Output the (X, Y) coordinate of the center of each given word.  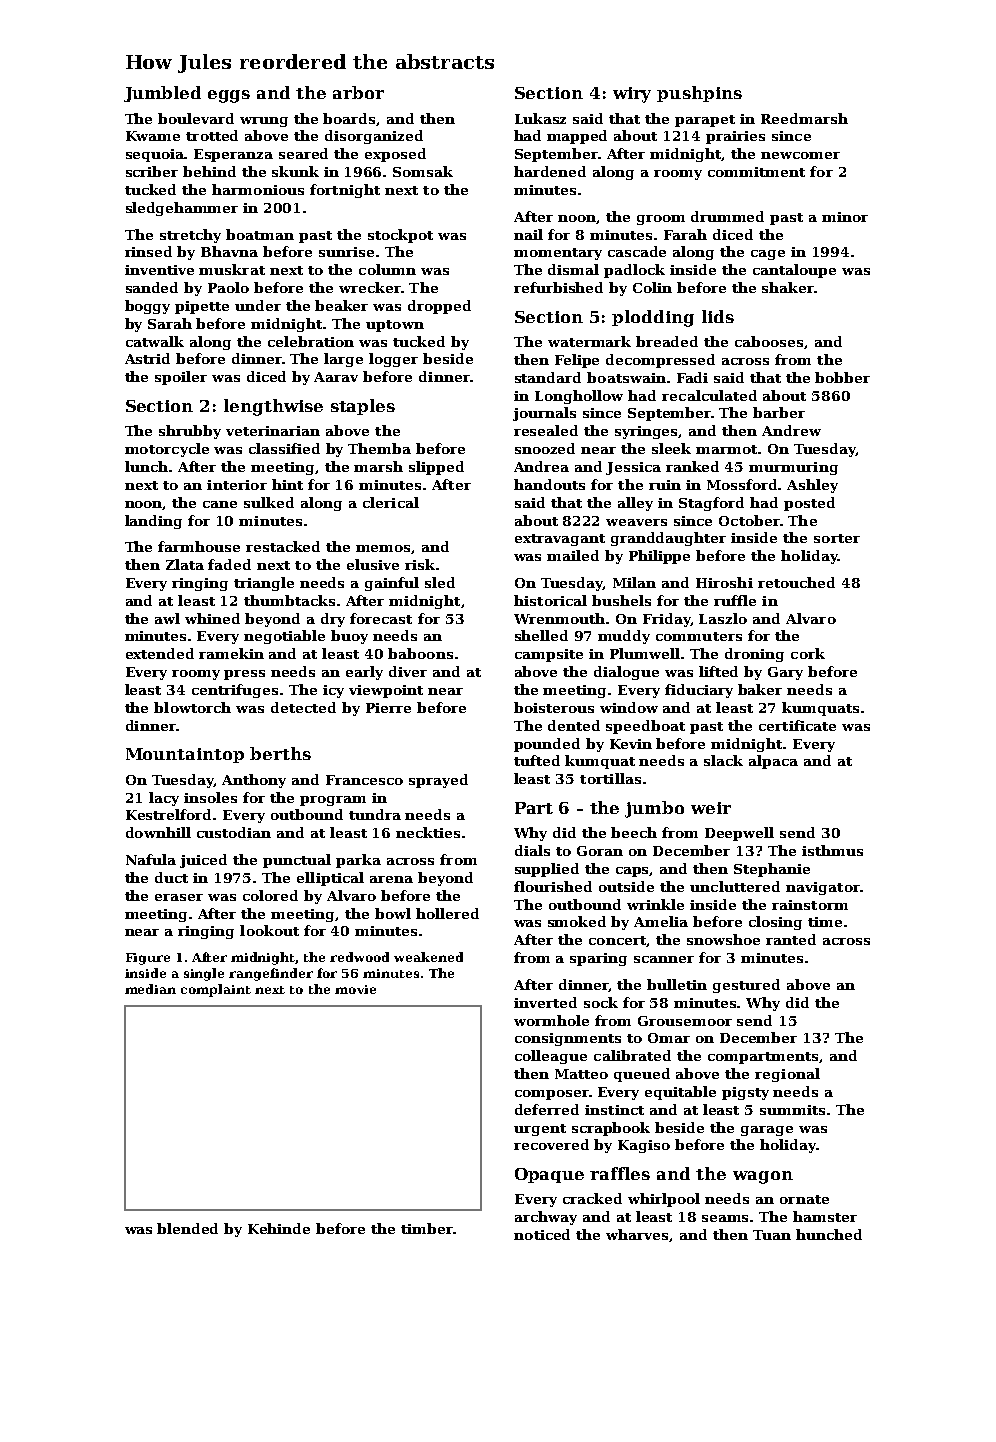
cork (808, 653)
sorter (837, 538)
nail (528, 234)
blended (187, 1228)
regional (787, 1075)
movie (355, 989)
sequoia (155, 155)
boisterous (554, 707)
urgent (540, 1130)
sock (601, 1002)
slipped (436, 468)
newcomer (800, 155)
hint (287, 484)
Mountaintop (185, 755)
